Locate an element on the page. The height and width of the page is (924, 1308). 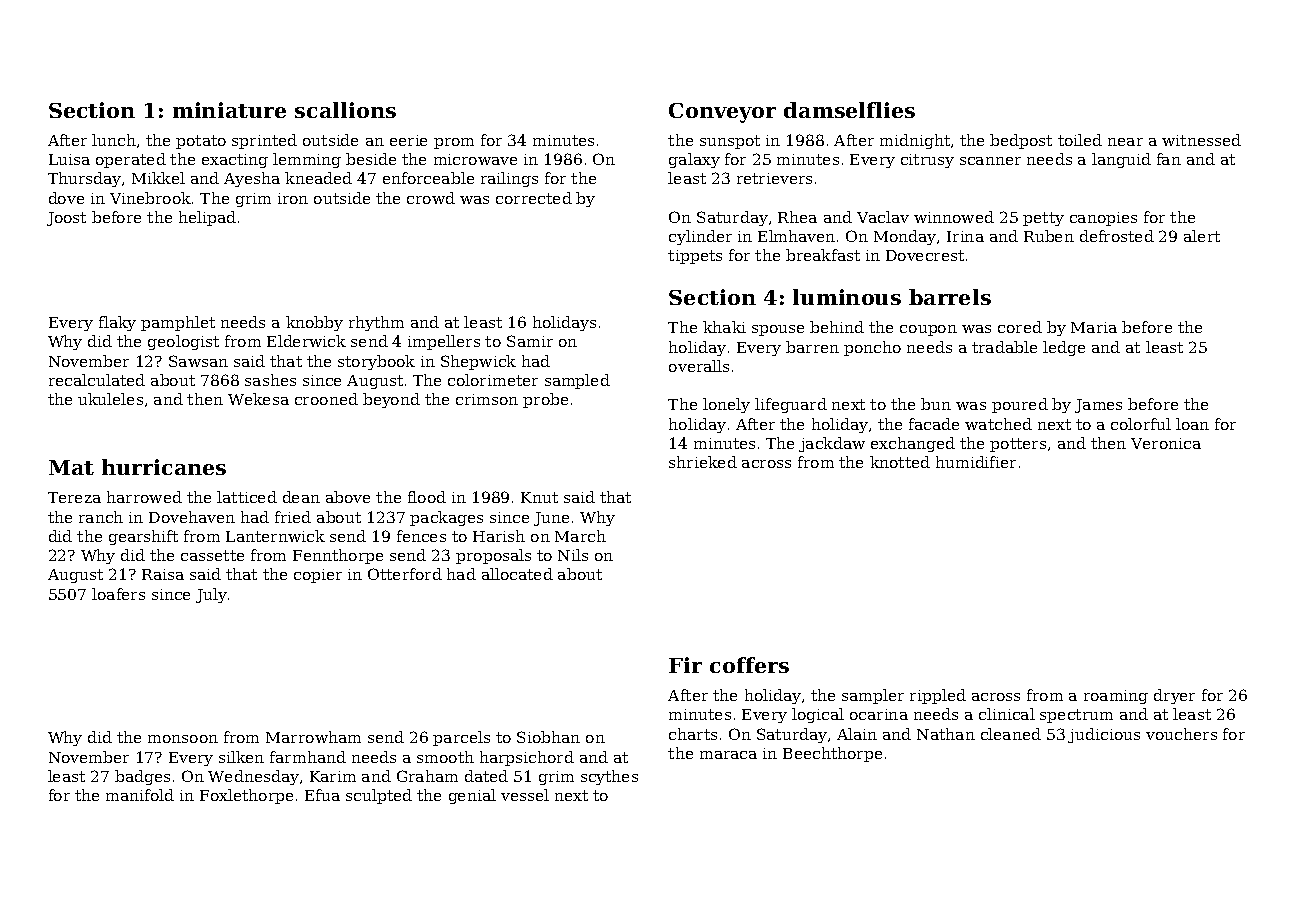
dryer is located at coordinates (1174, 696).
